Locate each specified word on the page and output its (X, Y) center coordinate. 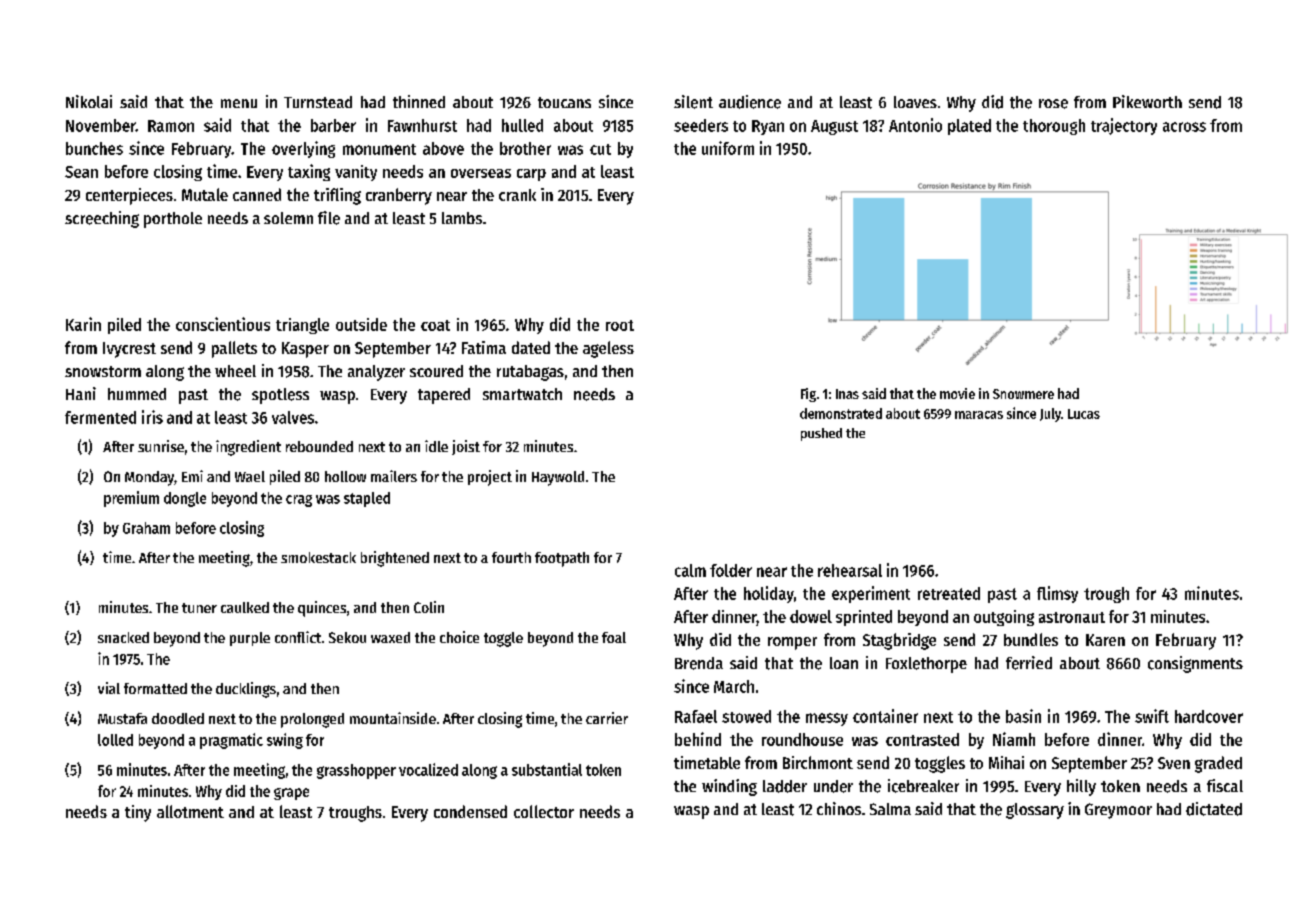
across (1184, 127)
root (620, 325)
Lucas (1084, 414)
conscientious (223, 324)
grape (291, 794)
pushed (821, 434)
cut (600, 149)
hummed (137, 394)
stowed (746, 716)
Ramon (171, 126)
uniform (728, 148)
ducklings (246, 690)
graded (1218, 764)
